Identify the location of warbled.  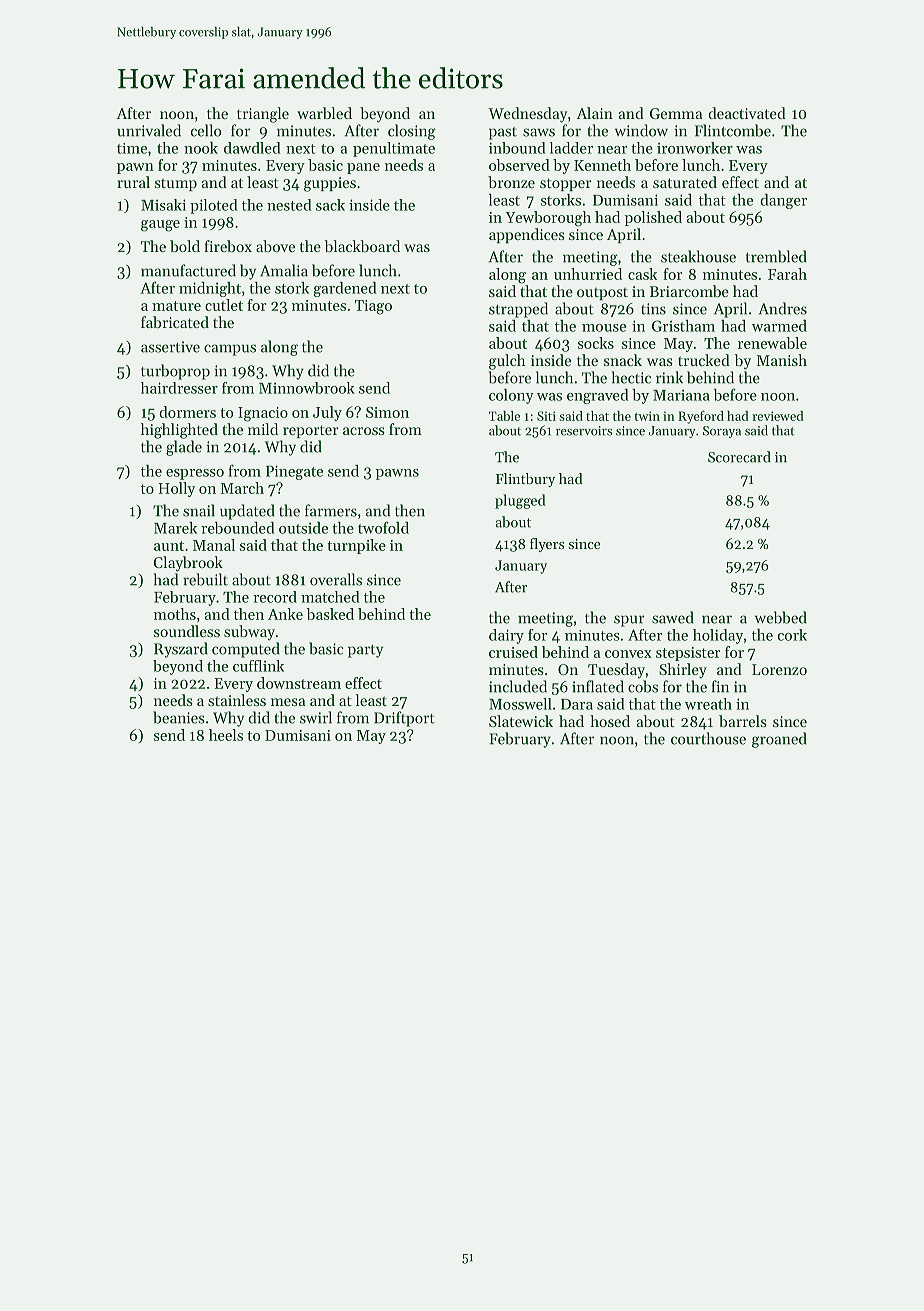
(324, 113).
